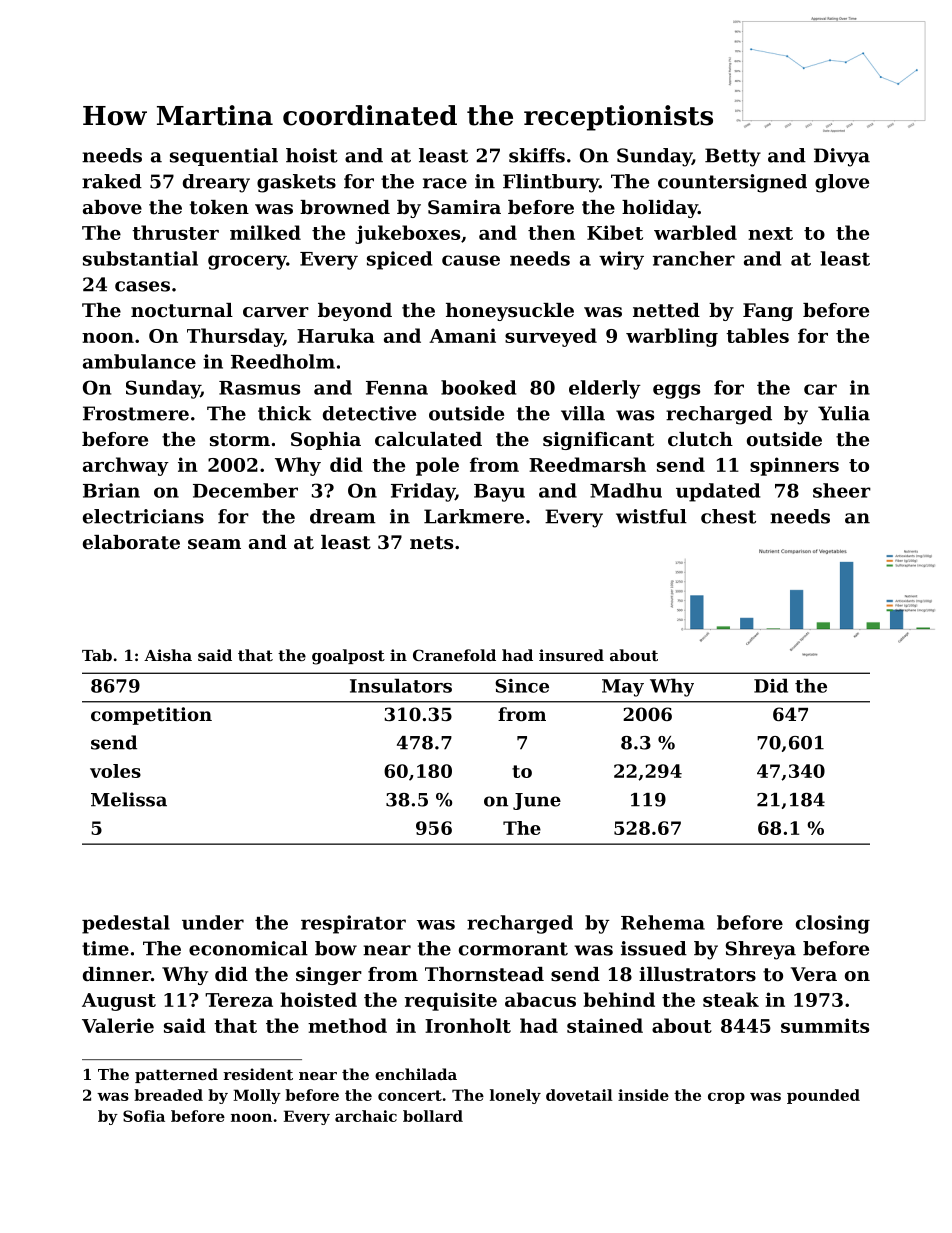 The image size is (952, 1233). Describe the element at coordinates (129, 799) in the document. I see `Melissa` at that location.
